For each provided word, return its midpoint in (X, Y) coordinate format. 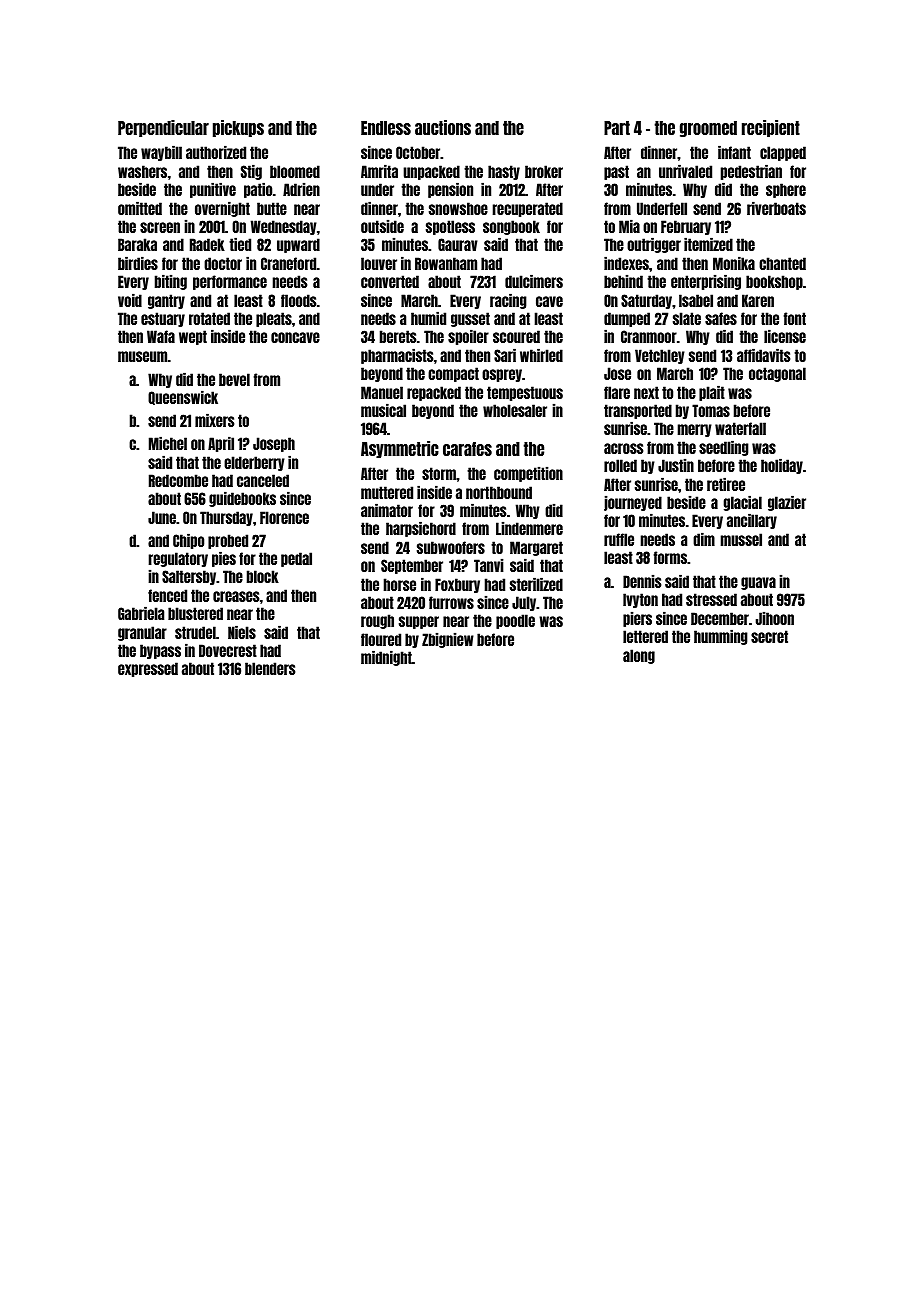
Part (617, 128)
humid (428, 318)
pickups (238, 128)
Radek (207, 244)
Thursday (226, 518)
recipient (771, 128)
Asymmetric (400, 449)
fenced (167, 595)
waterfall (740, 428)
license (785, 336)
